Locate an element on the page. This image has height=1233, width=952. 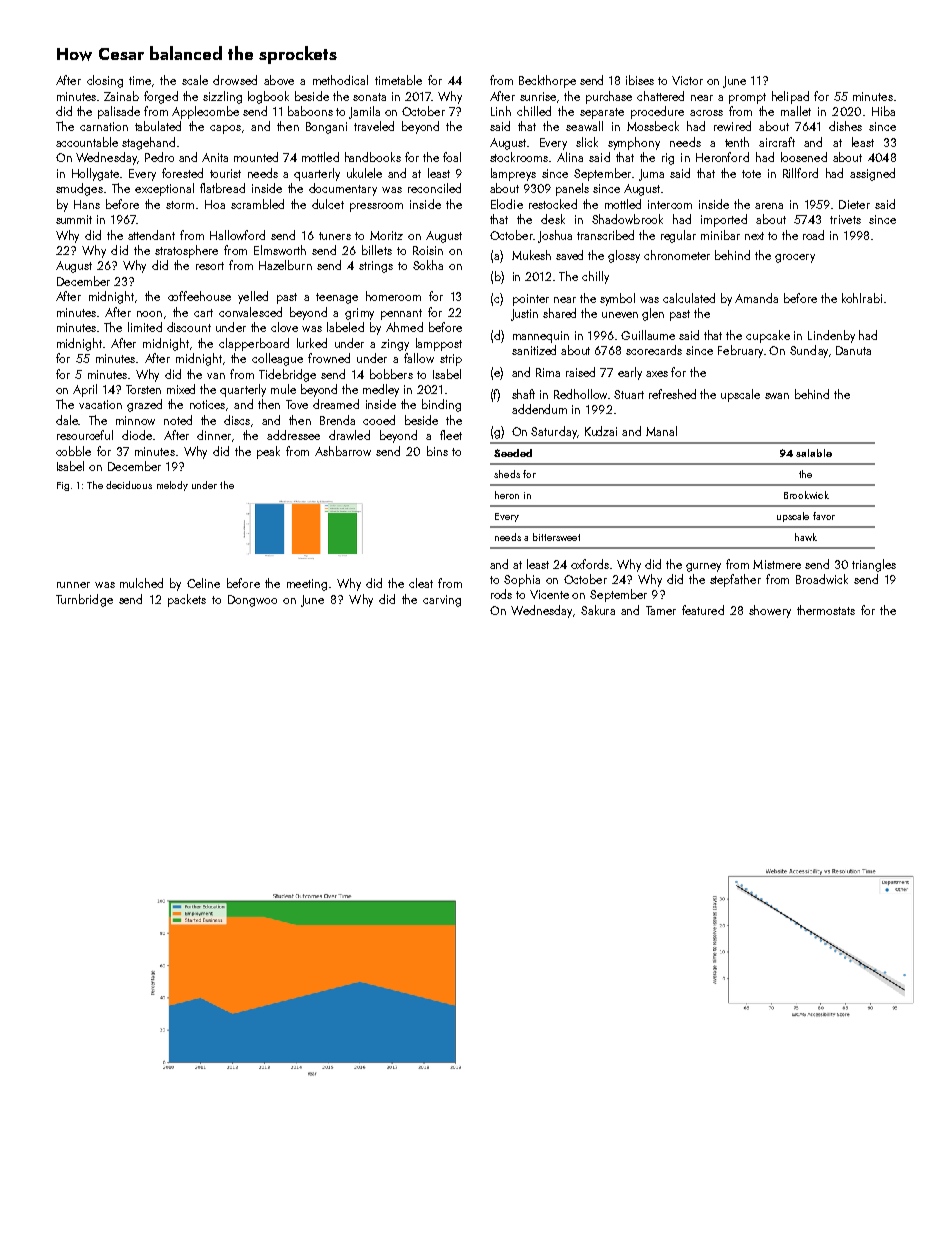
Brookwick is located at coordinates (806, 495).
